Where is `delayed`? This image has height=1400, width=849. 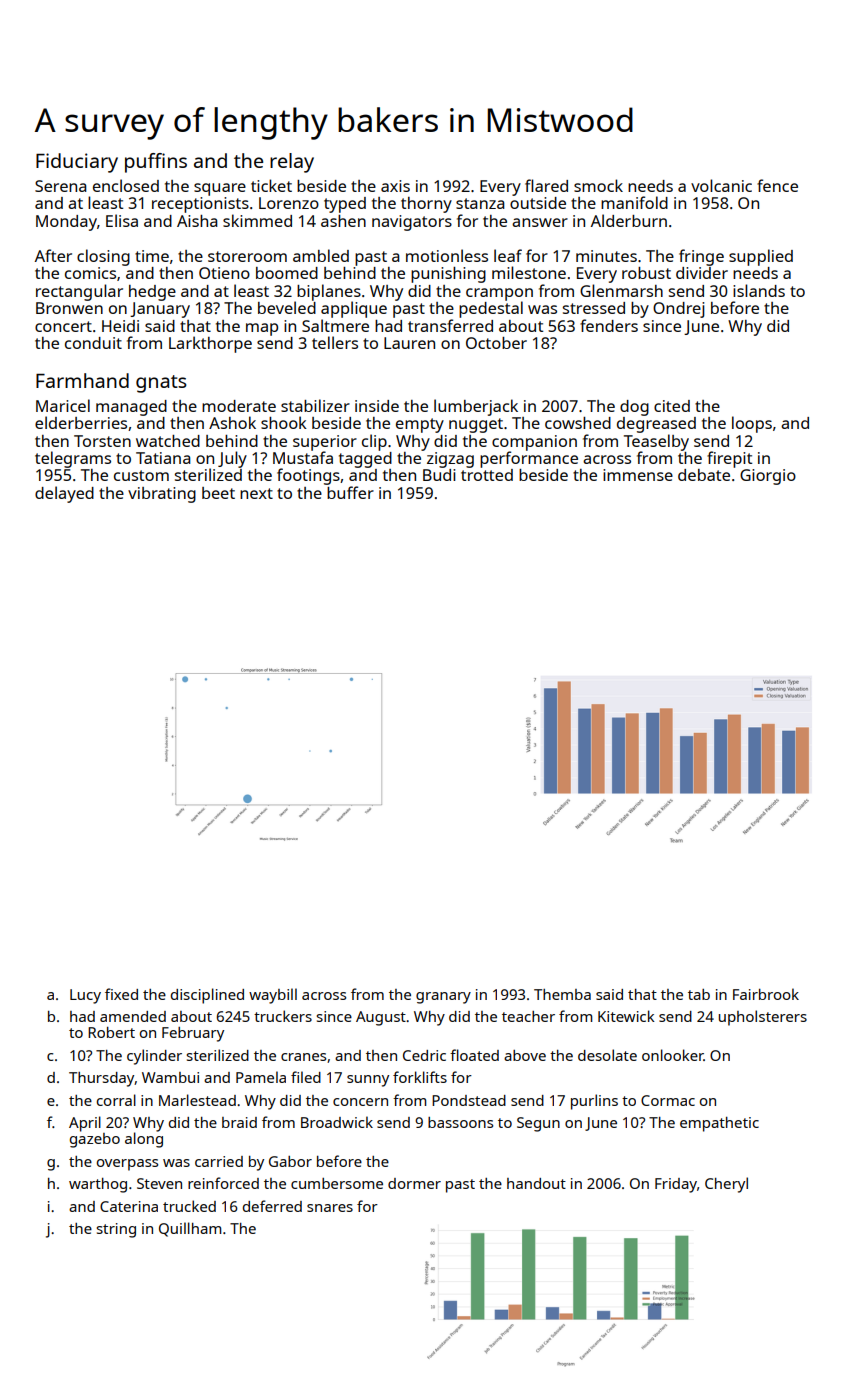 delayed is located at coordinates (64, 494).
